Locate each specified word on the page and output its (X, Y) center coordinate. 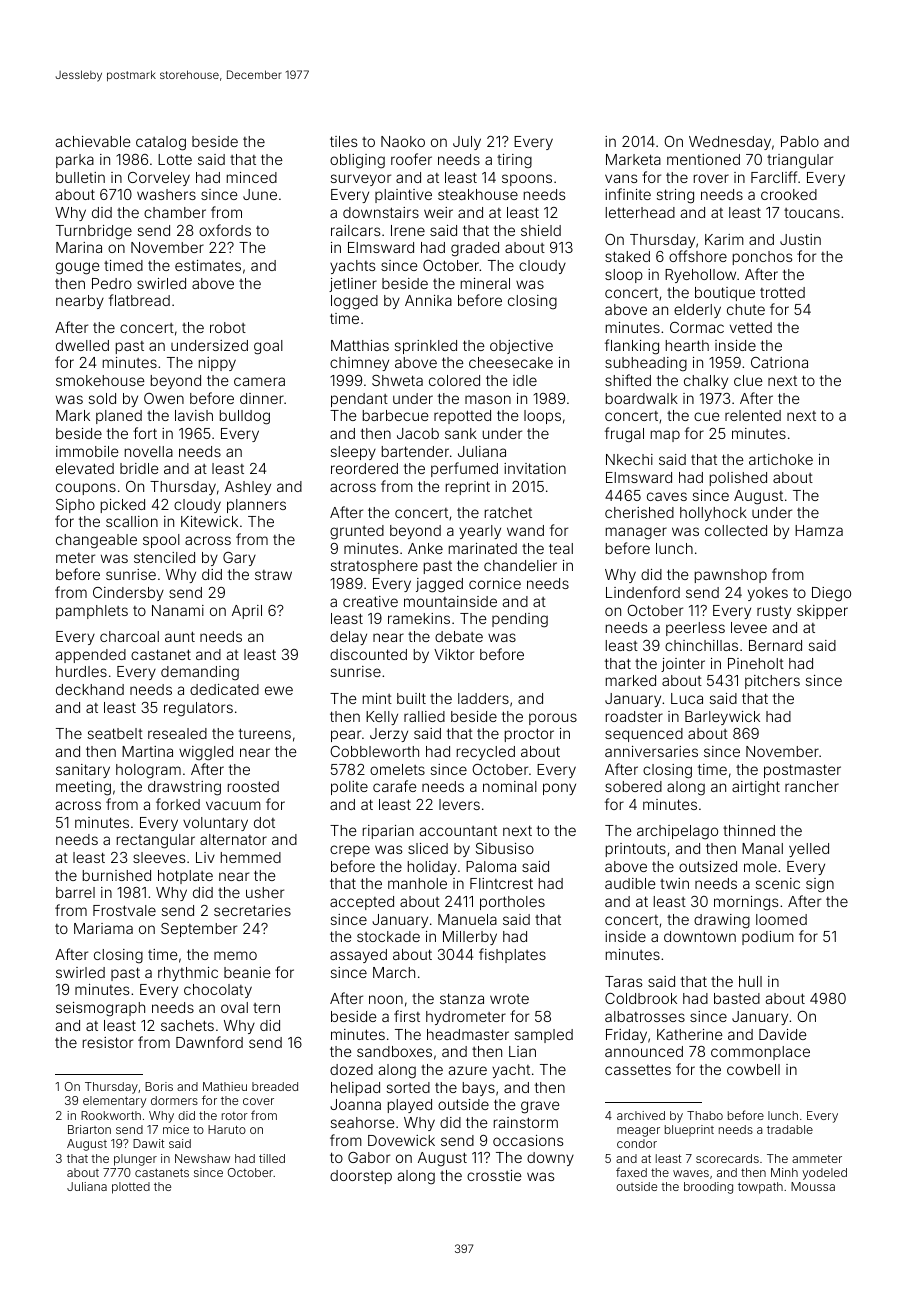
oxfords (225, 230)
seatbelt (115, 733)
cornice (495, 583)
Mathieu (225, 1086)
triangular (800, 161)
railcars (355, 230)
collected (736, 530)
